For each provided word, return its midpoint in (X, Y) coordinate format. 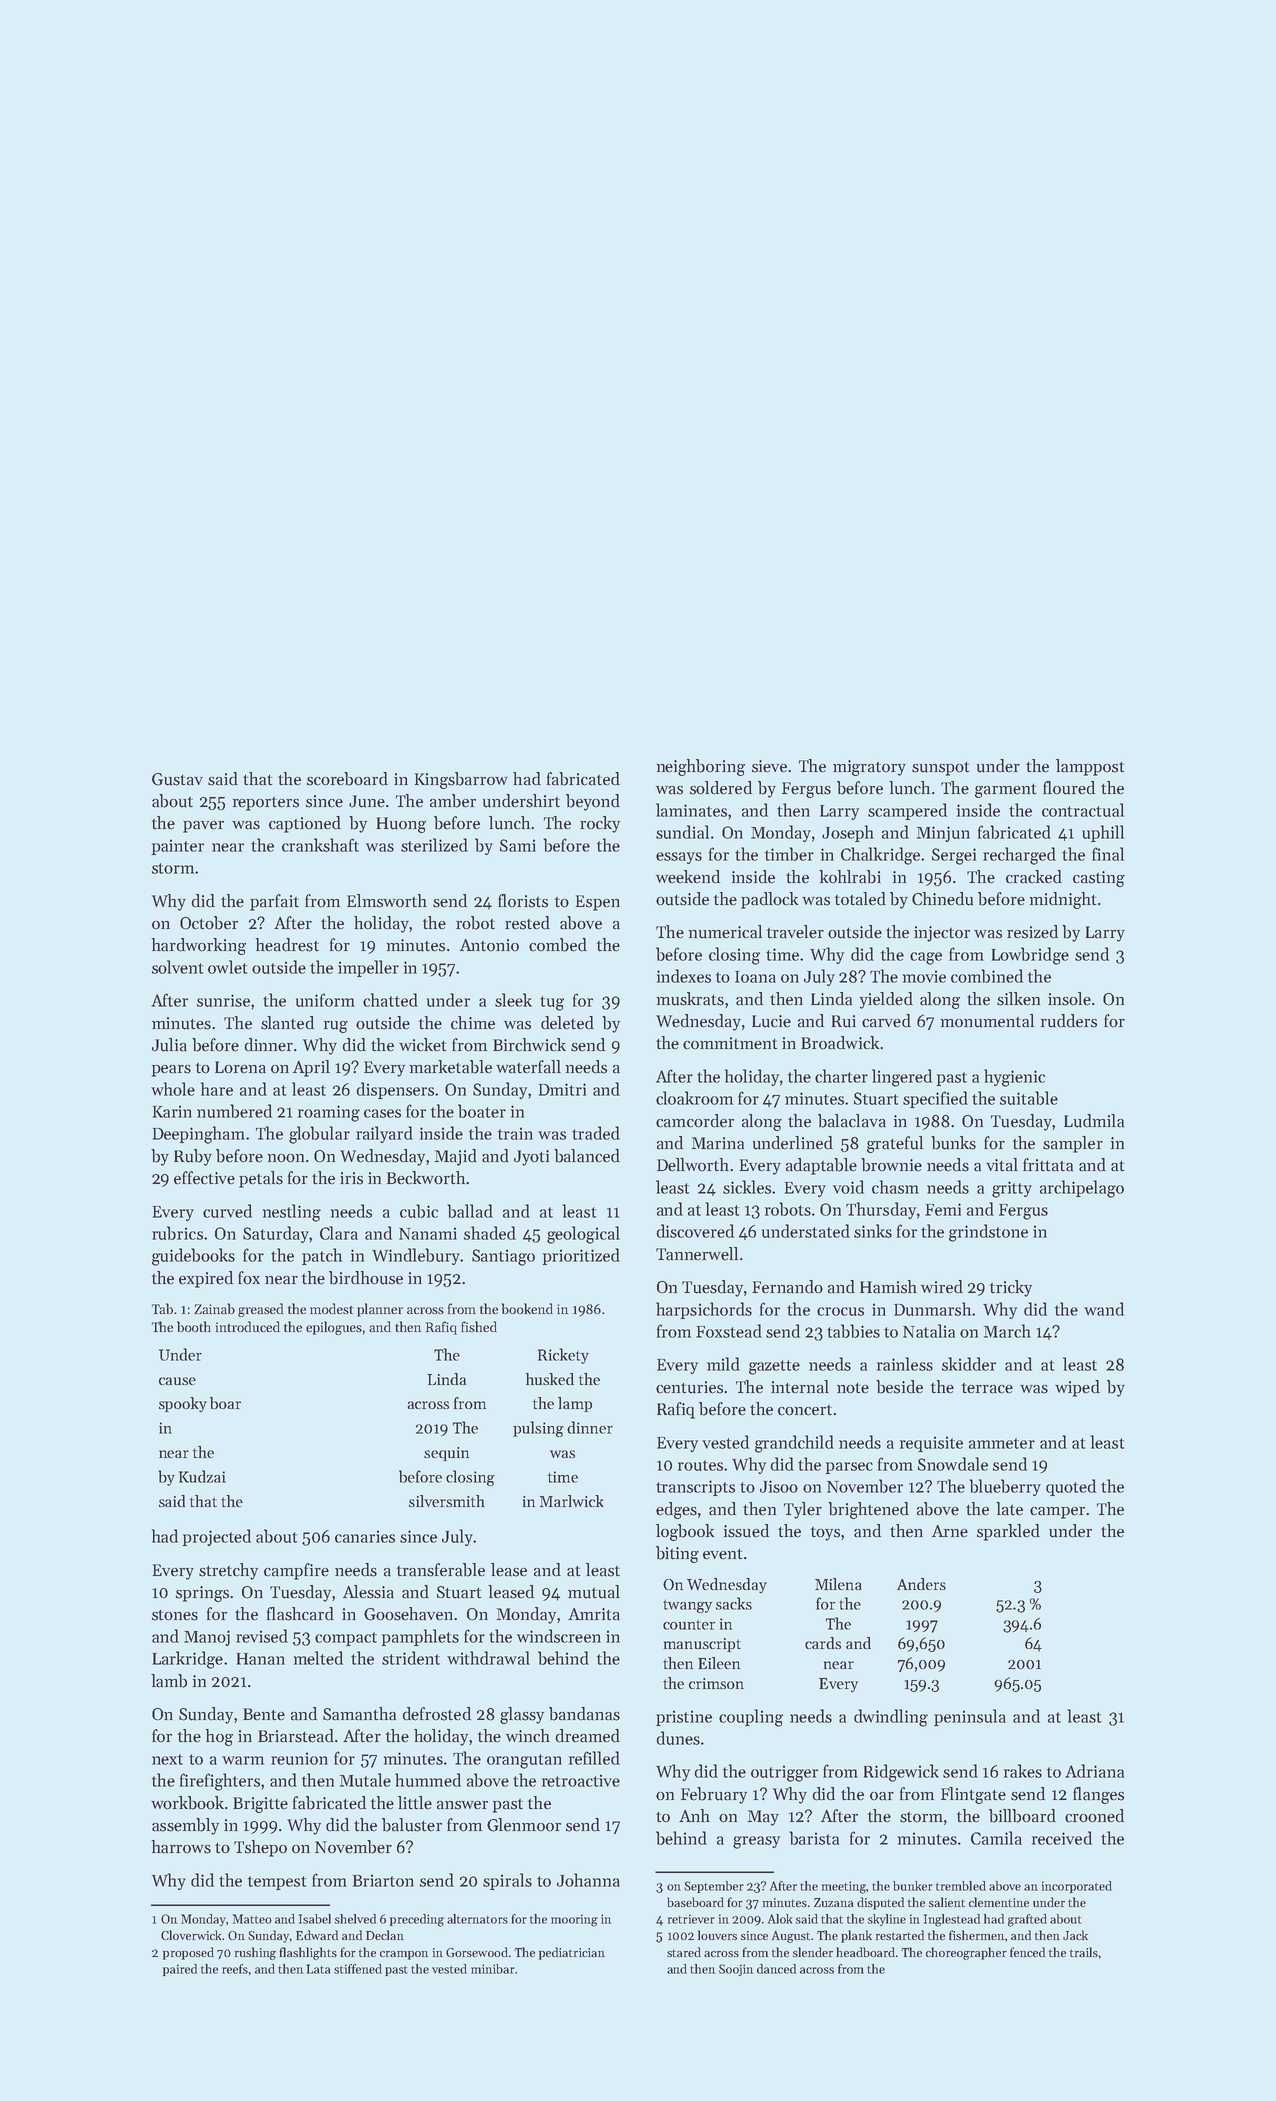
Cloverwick (191, 1935)
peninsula (970, 1717)
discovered (695, 1231)
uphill (1103, 833)
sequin (446, 1454)
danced (776, 1969)
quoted (1071, 1487)
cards (823, 1643)
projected (217, 1537)
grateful (895, 1144)
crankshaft (320, 845)
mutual (594, 1592)
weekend (688, 877)
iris (351, 1178)
